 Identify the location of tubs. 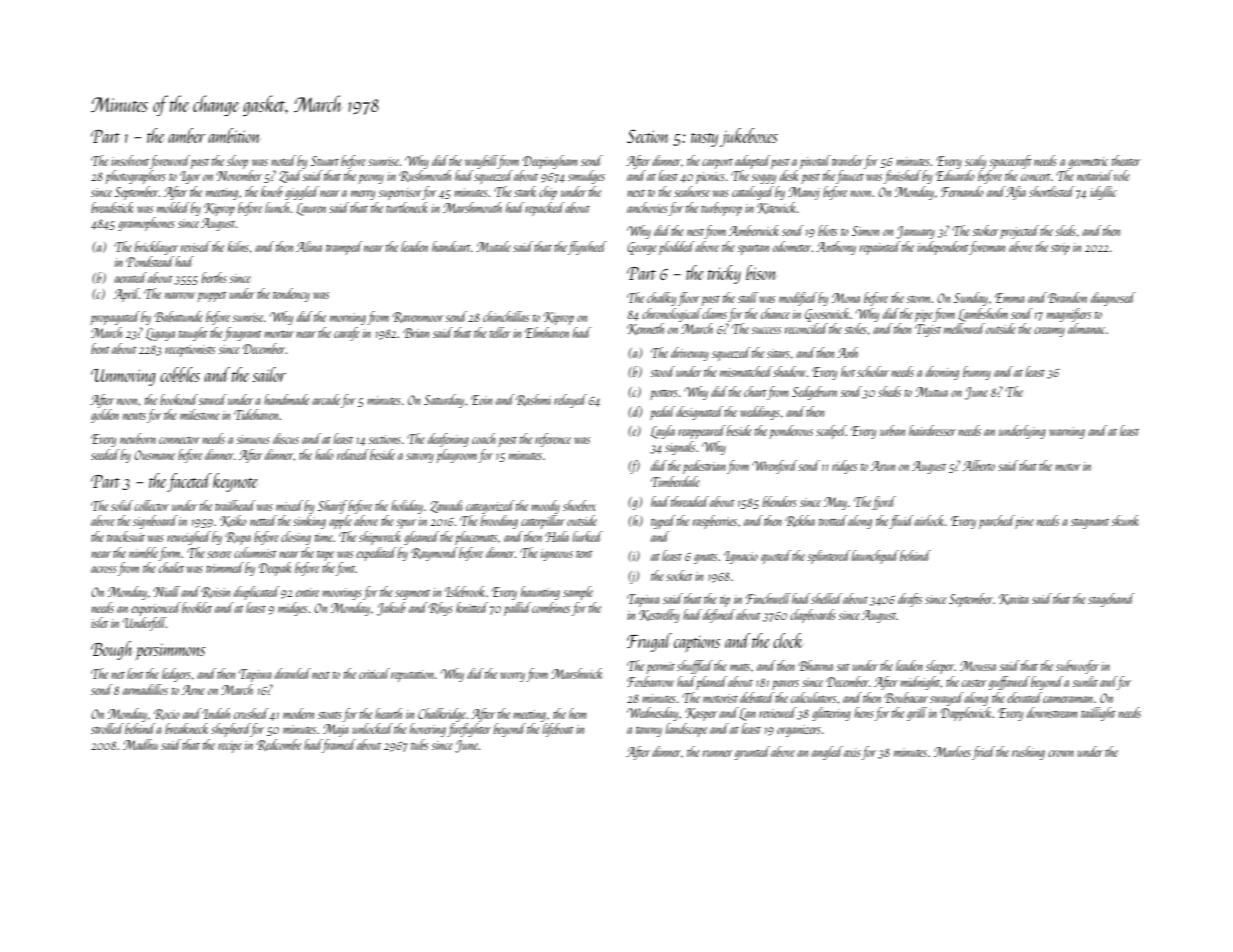
(419, 744).
